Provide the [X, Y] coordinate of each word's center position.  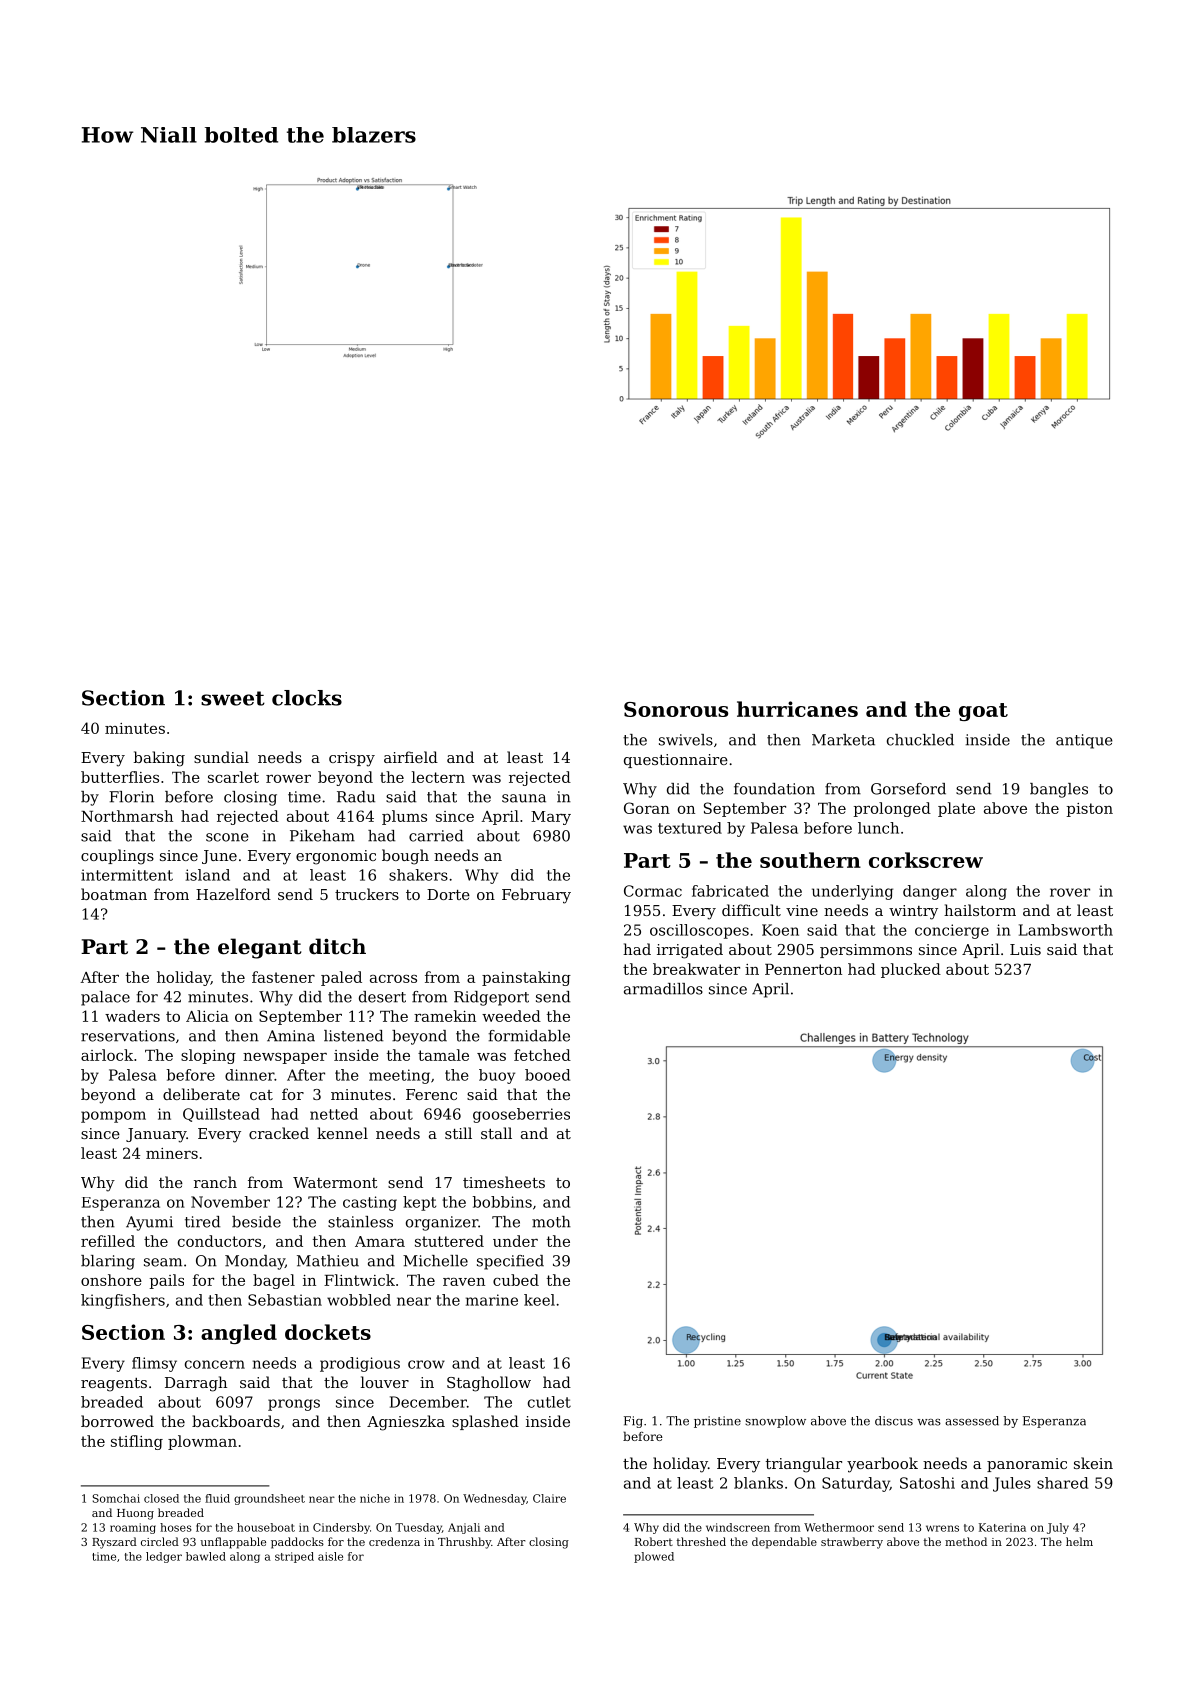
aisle [330, 1556]
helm [1079, 1541]
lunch [878, 828]
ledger [164, 1557]
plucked [911, 970]
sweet [233, 698]
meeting [399, 1076]
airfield [411, 757]
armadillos [663, 989]
